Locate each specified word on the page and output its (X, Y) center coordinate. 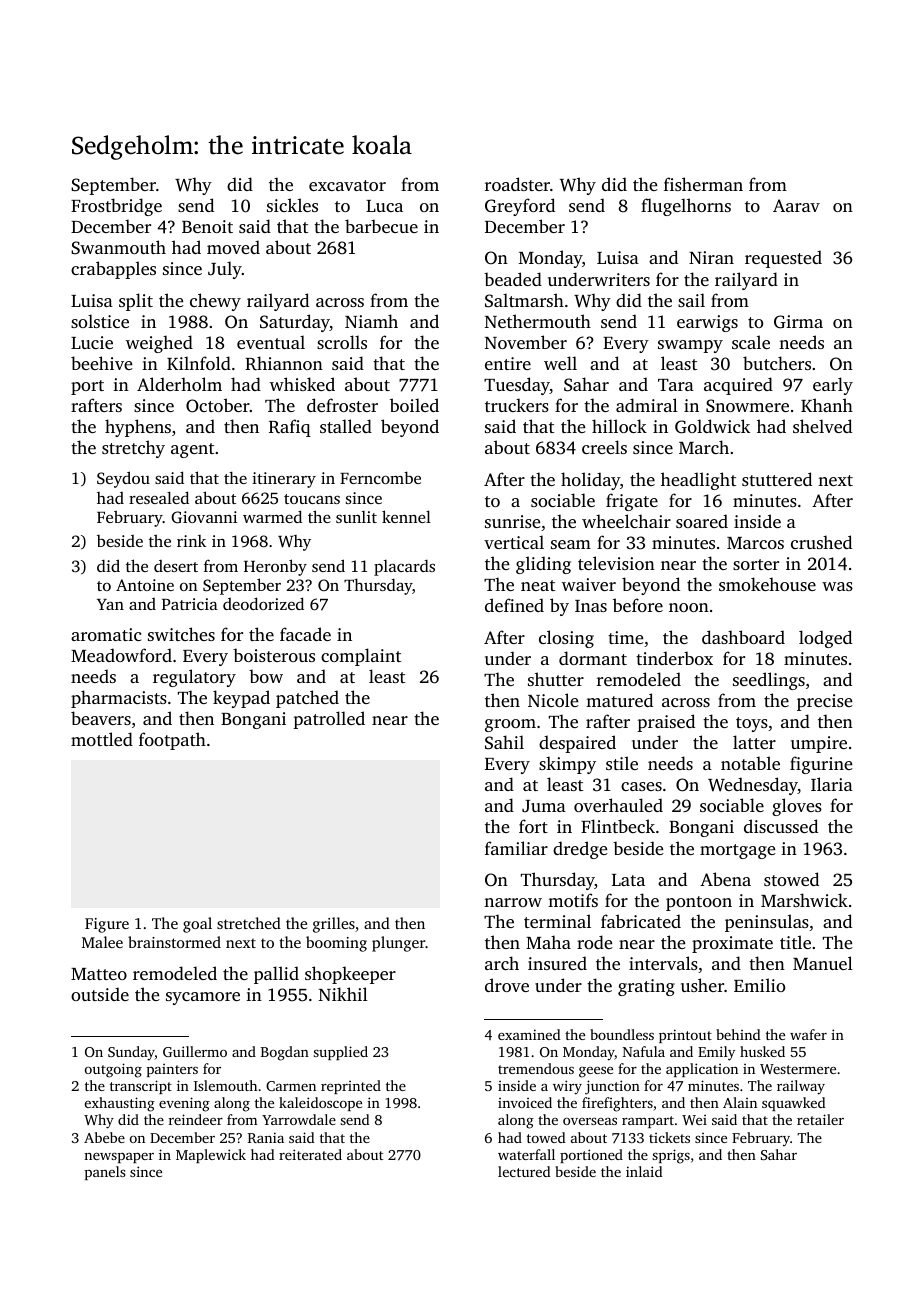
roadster (517, 184)
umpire (819, 744)
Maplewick (211, 1156)
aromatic (106, 634)
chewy (215, 302)
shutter (556, 679)
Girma (798, 322)
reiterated (310, 1154)
